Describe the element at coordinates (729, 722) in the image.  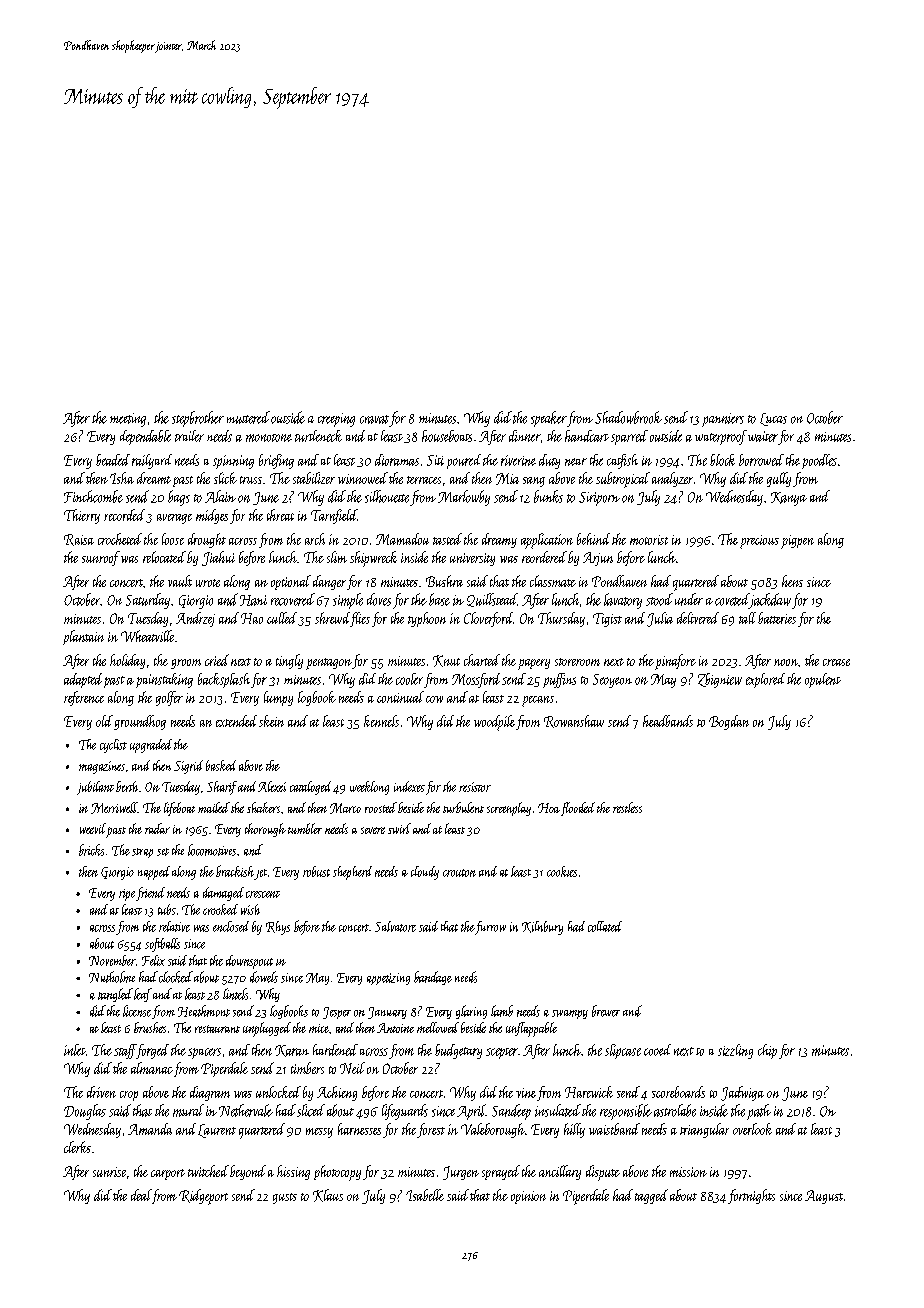
I see `Bogdan` at that location.
